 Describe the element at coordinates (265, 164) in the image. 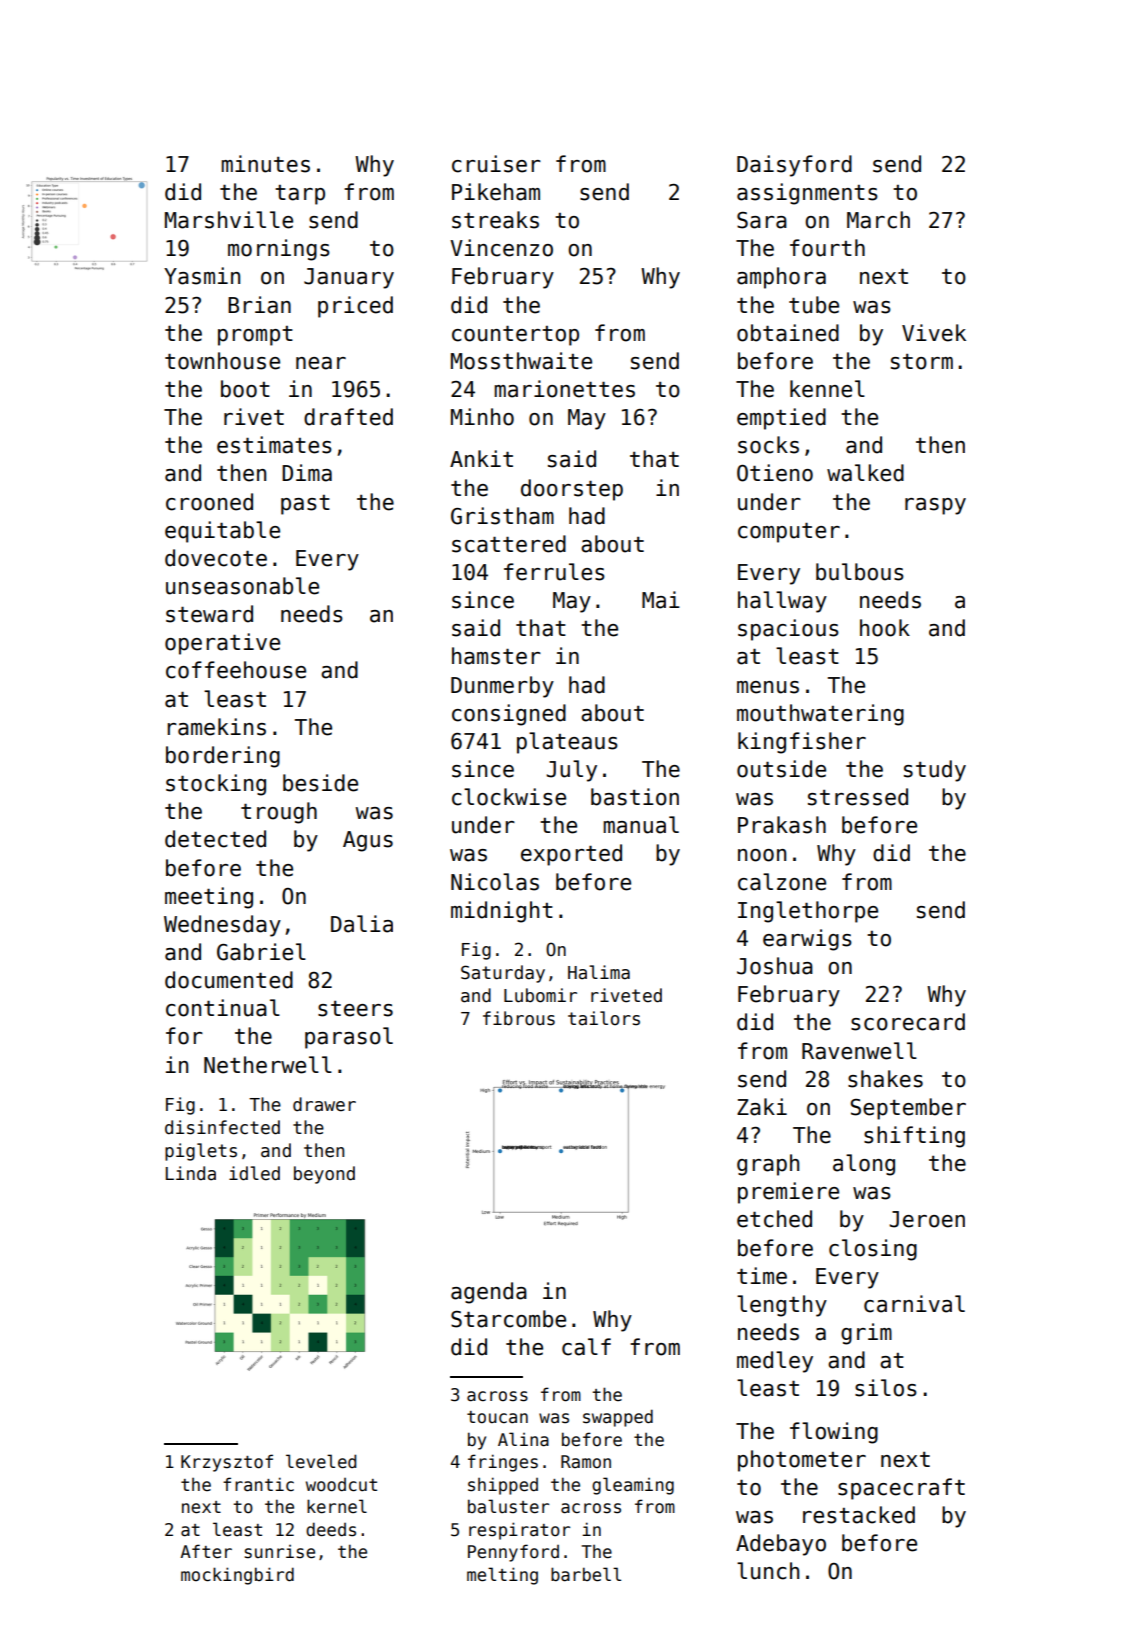

I see `minutes` at that location.
